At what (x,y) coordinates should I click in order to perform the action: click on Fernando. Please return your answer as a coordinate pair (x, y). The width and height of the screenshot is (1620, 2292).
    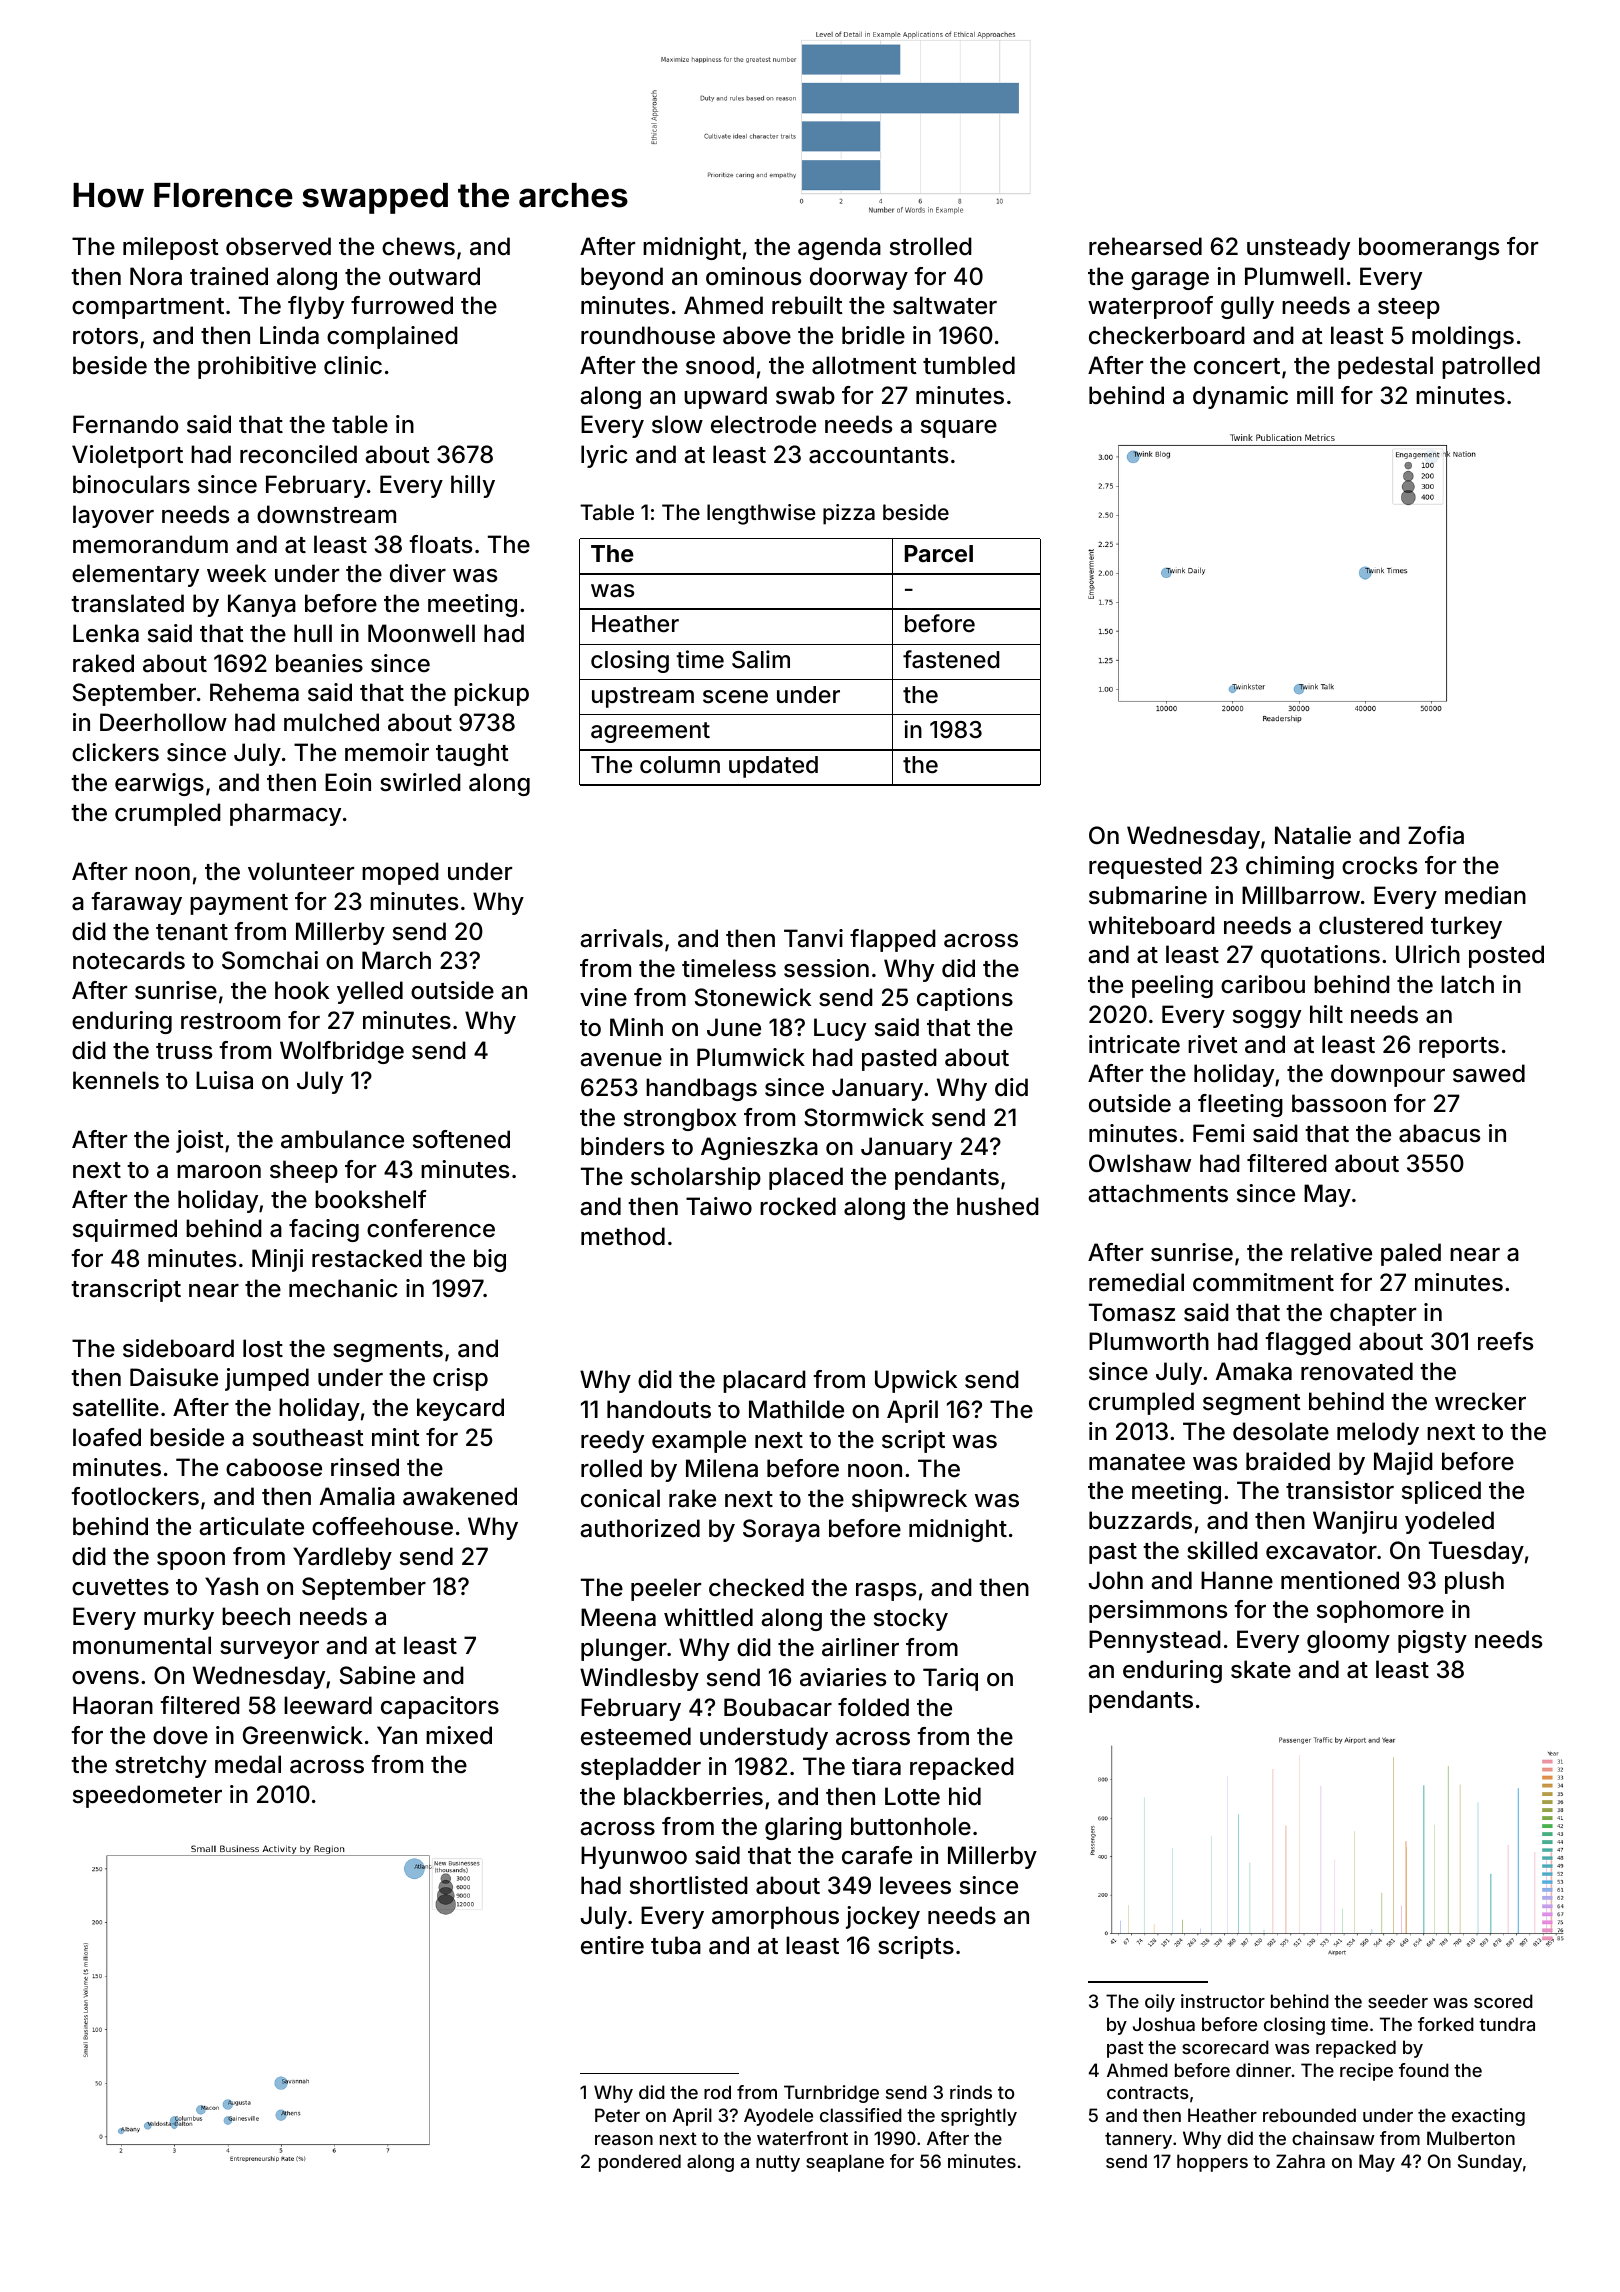
    Looking at the image, I should click on (126, 424).
